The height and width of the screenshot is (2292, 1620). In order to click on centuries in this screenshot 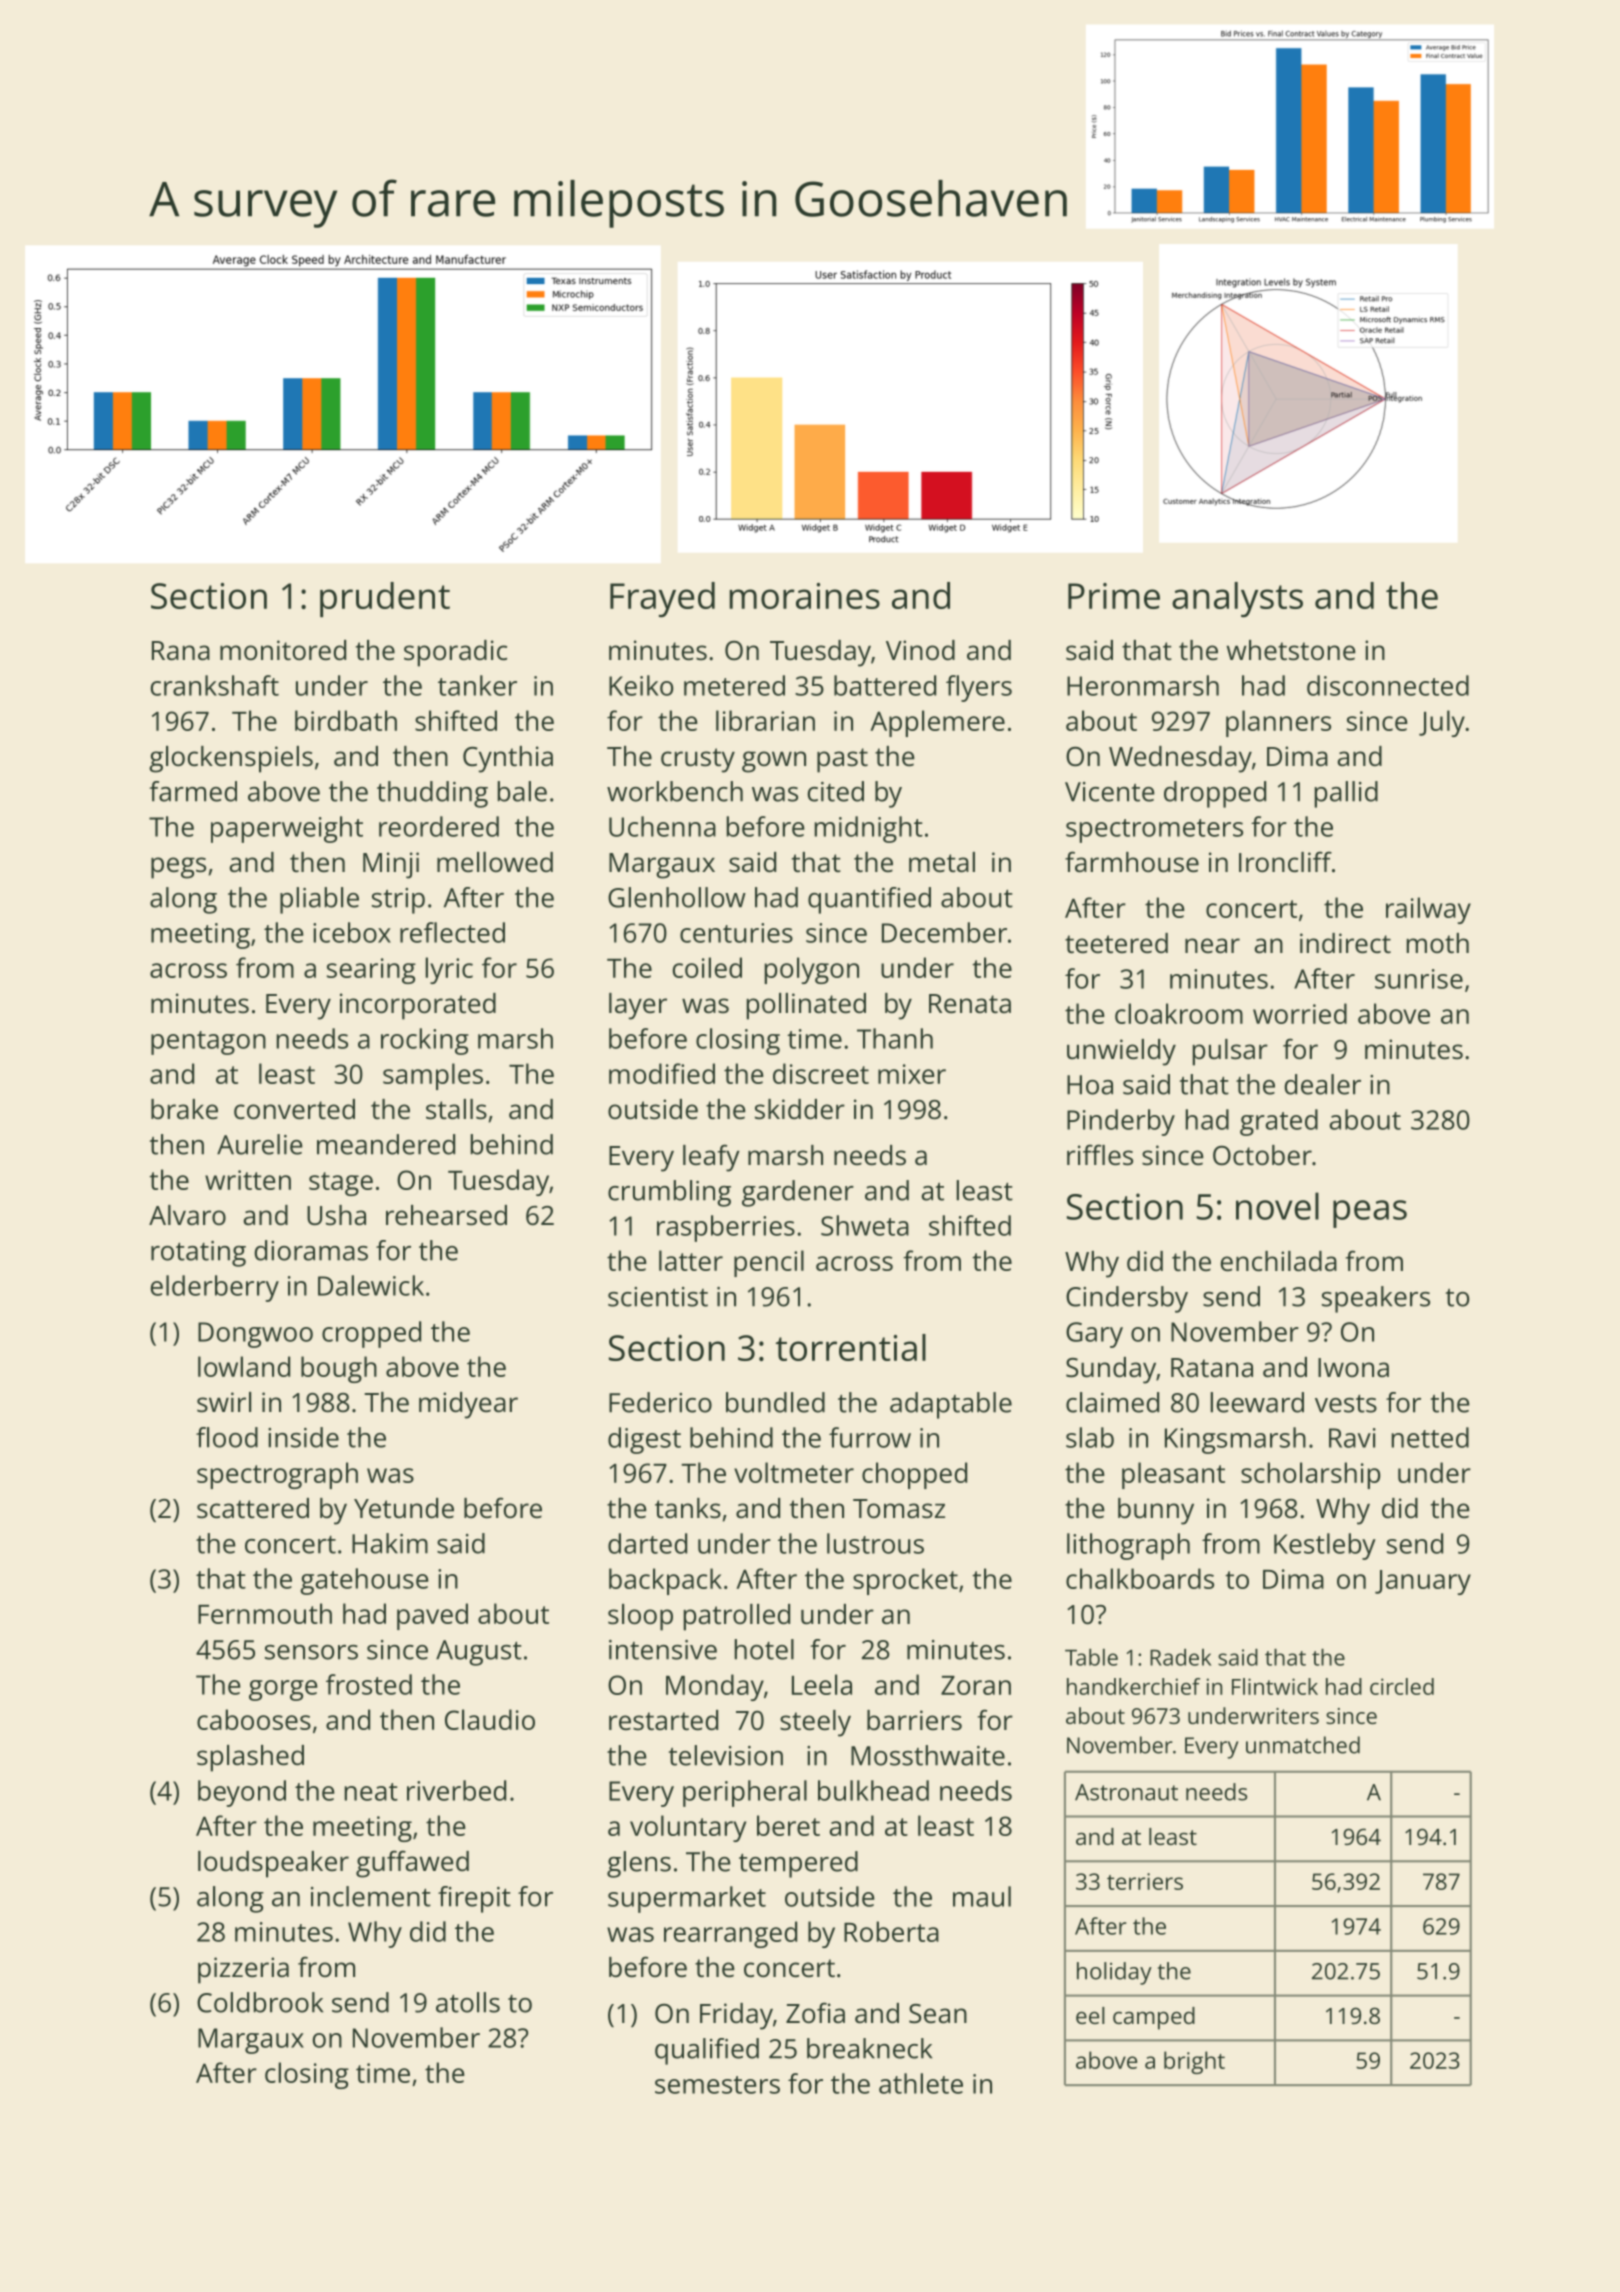, I will do `click(736, 933)`.
